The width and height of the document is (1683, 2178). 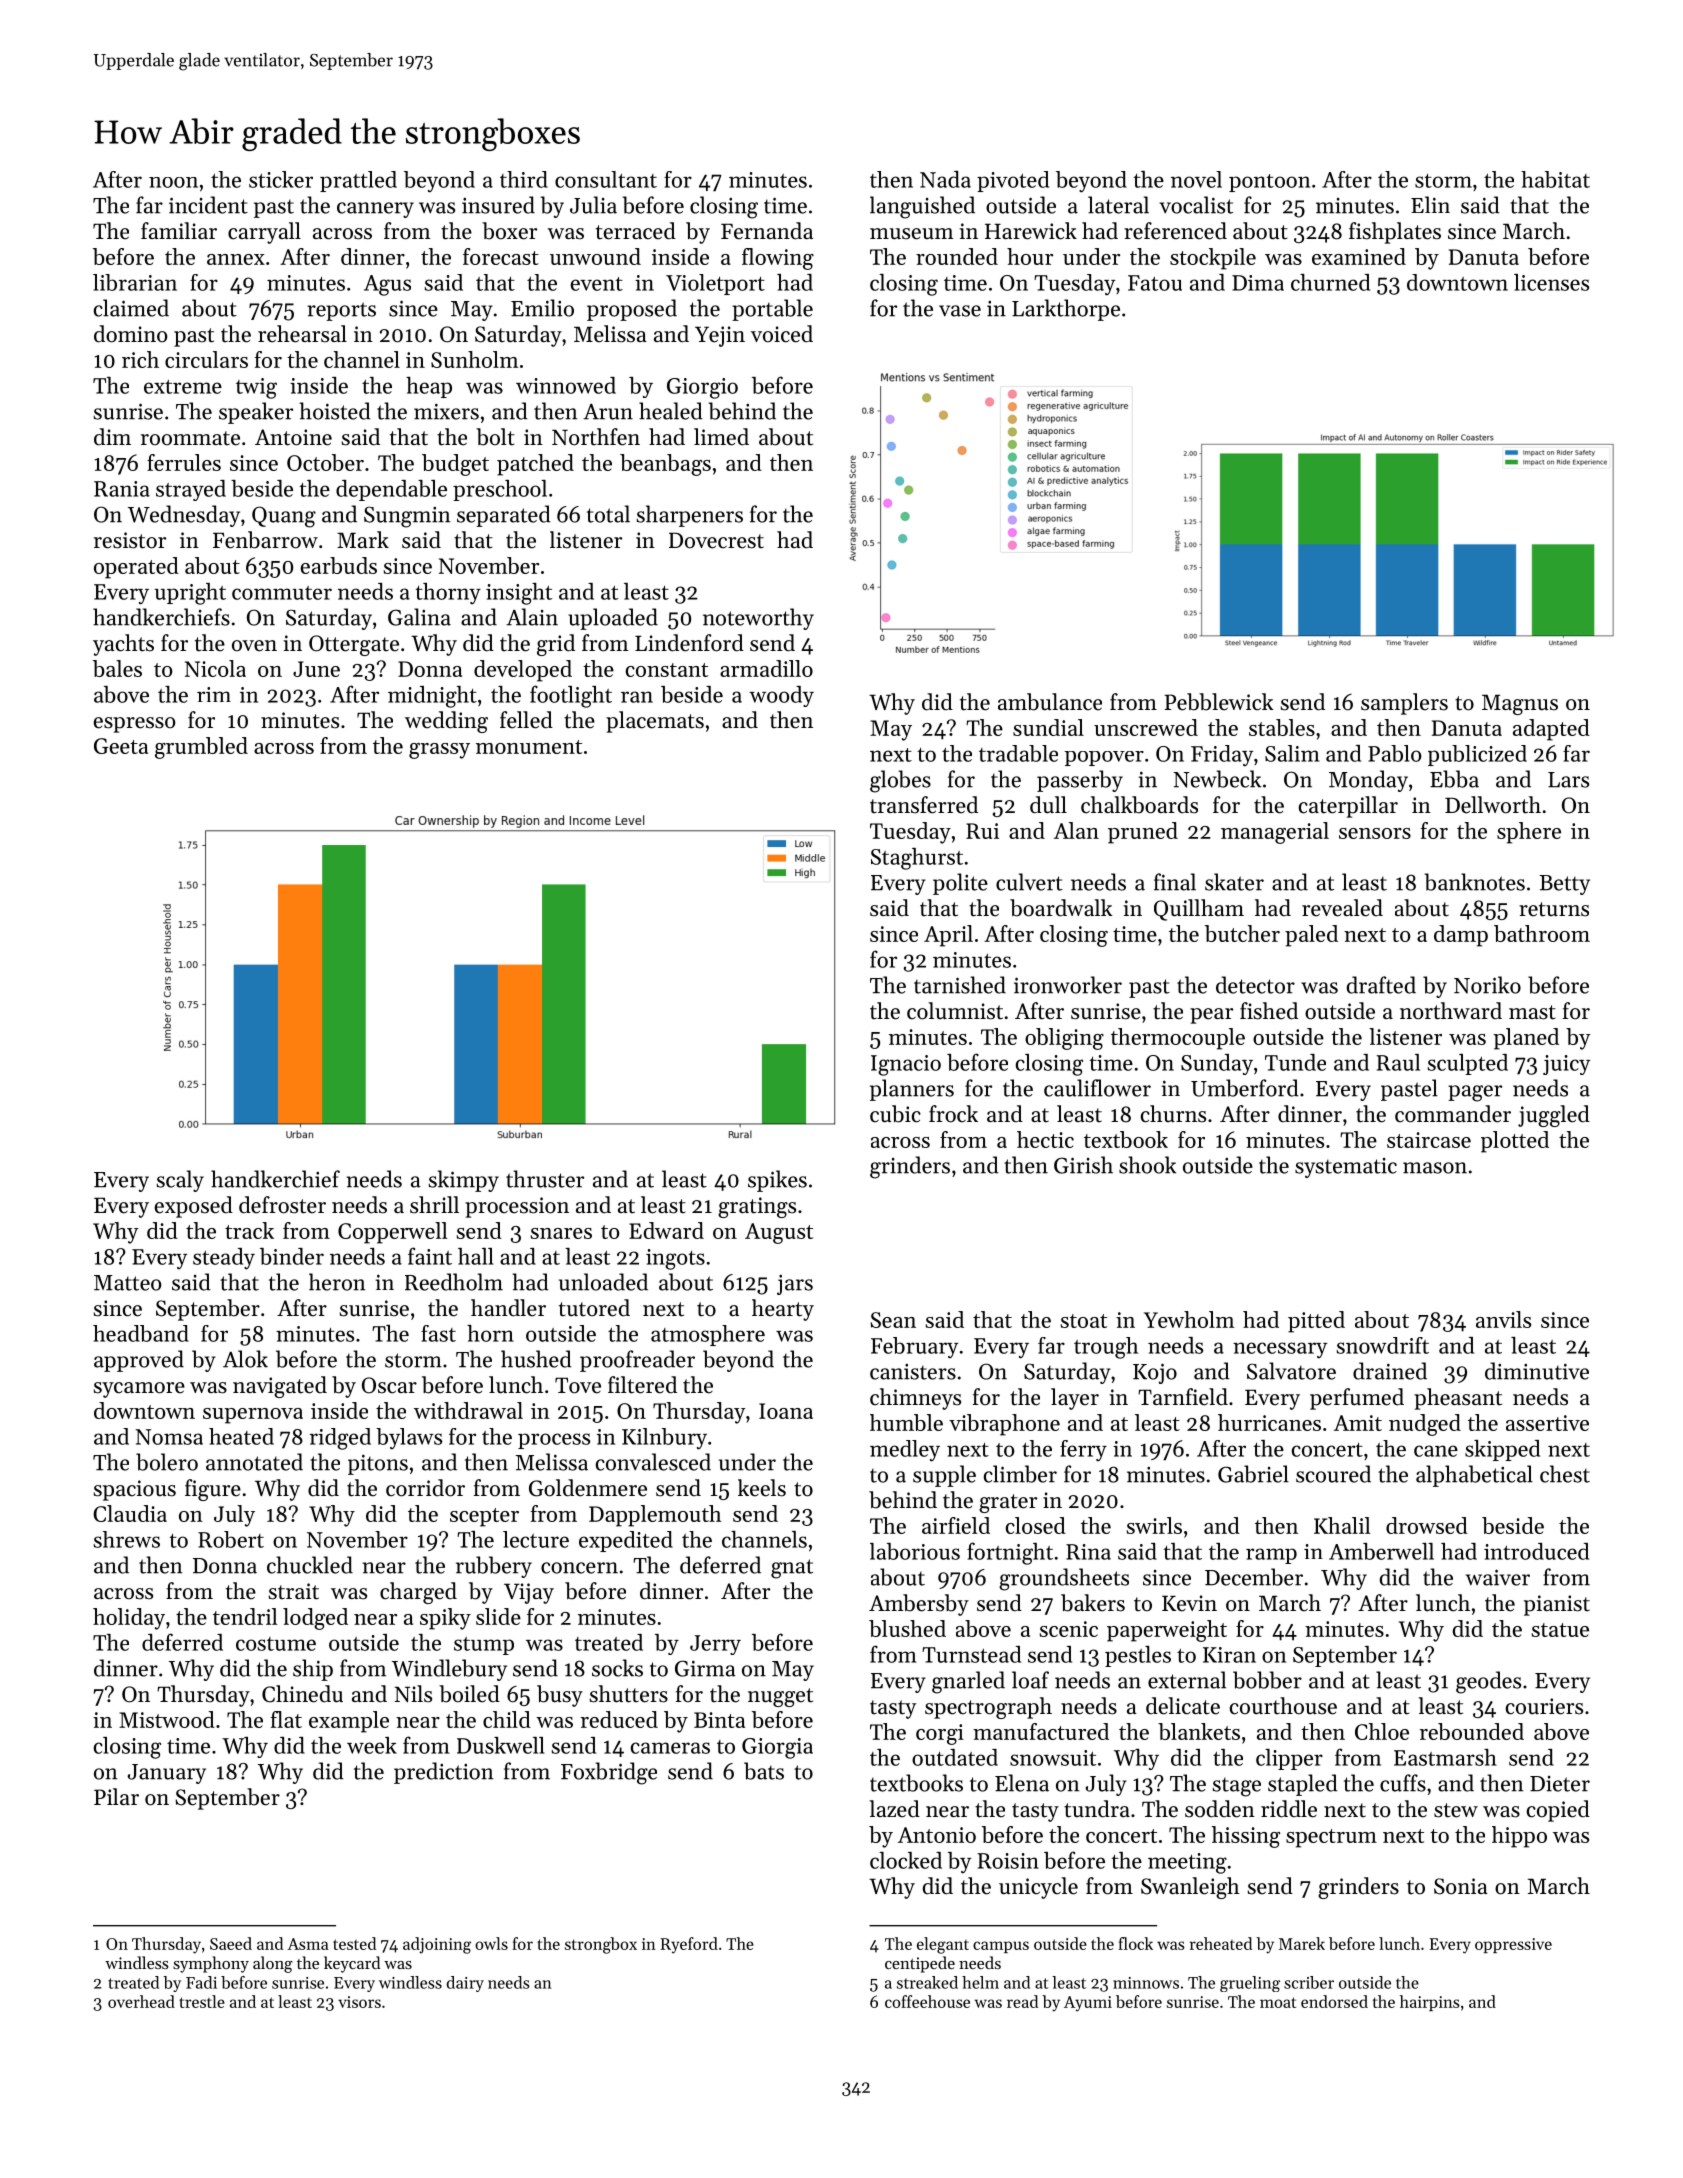 I want to click on Pilar, so click(x=116, y=1796).
